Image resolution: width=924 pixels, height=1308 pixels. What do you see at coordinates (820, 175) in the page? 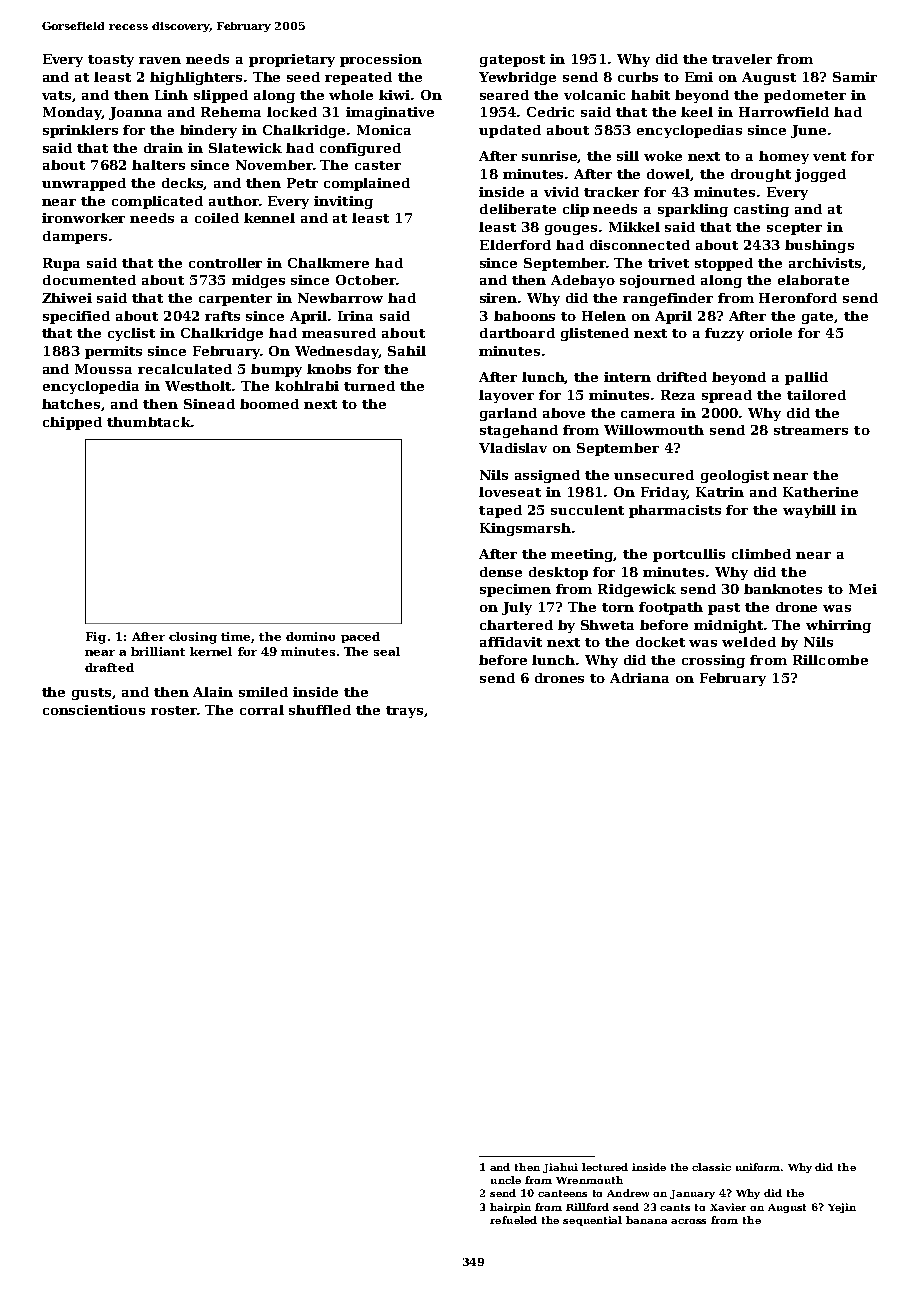
I see `jogged` at bounding box center [820, 175].
